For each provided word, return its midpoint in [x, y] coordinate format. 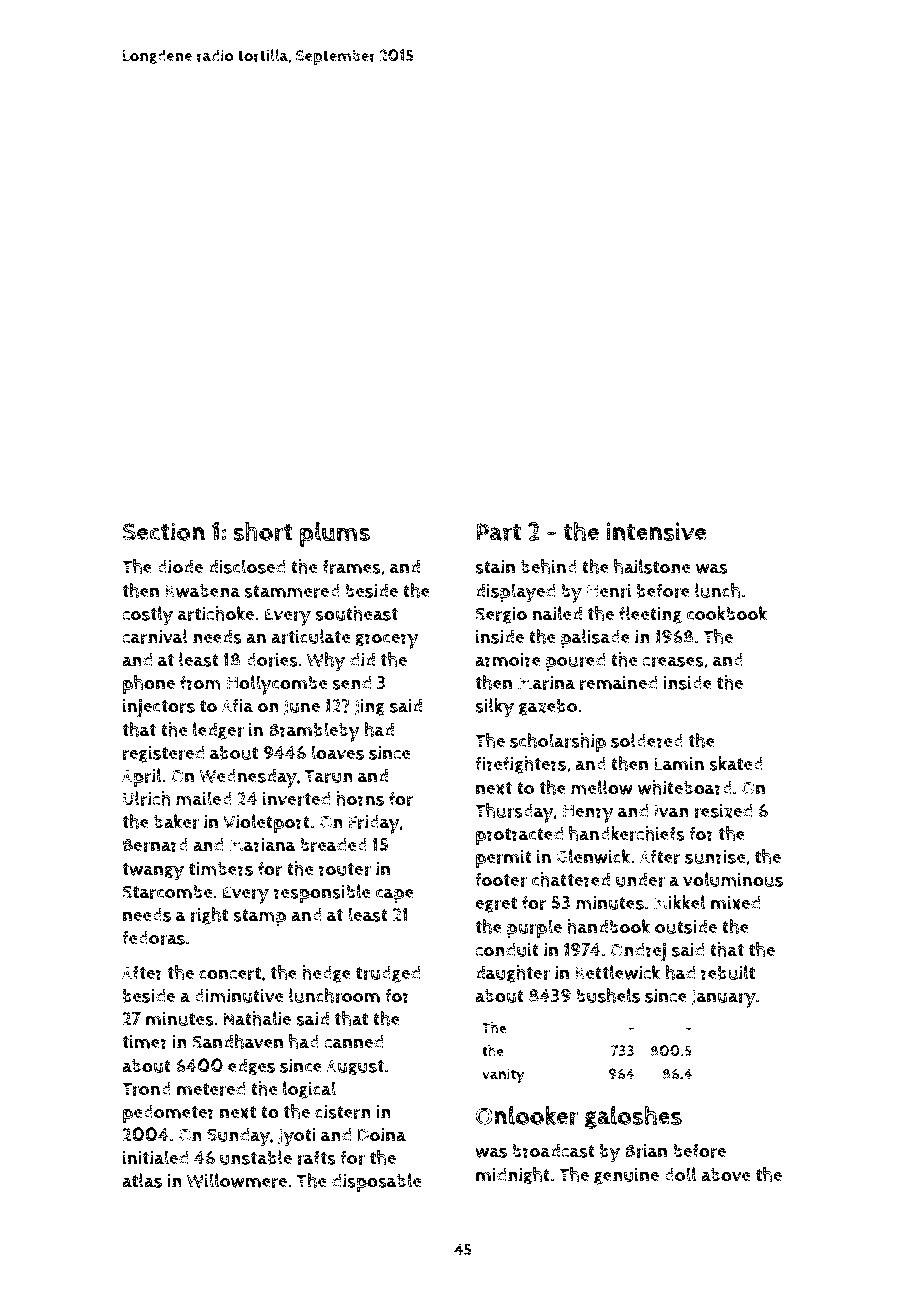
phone [149, 684]
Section [164, 531]
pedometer [169, 1114]
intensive [656, 531]
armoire [508, 660]
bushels [608, 995]
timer [145, 1042]
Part [498, 532]
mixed [735, 903]
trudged [388, 974]
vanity [503, 1076]
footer [501, 879]
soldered [647, 740]
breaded [333, 845]
